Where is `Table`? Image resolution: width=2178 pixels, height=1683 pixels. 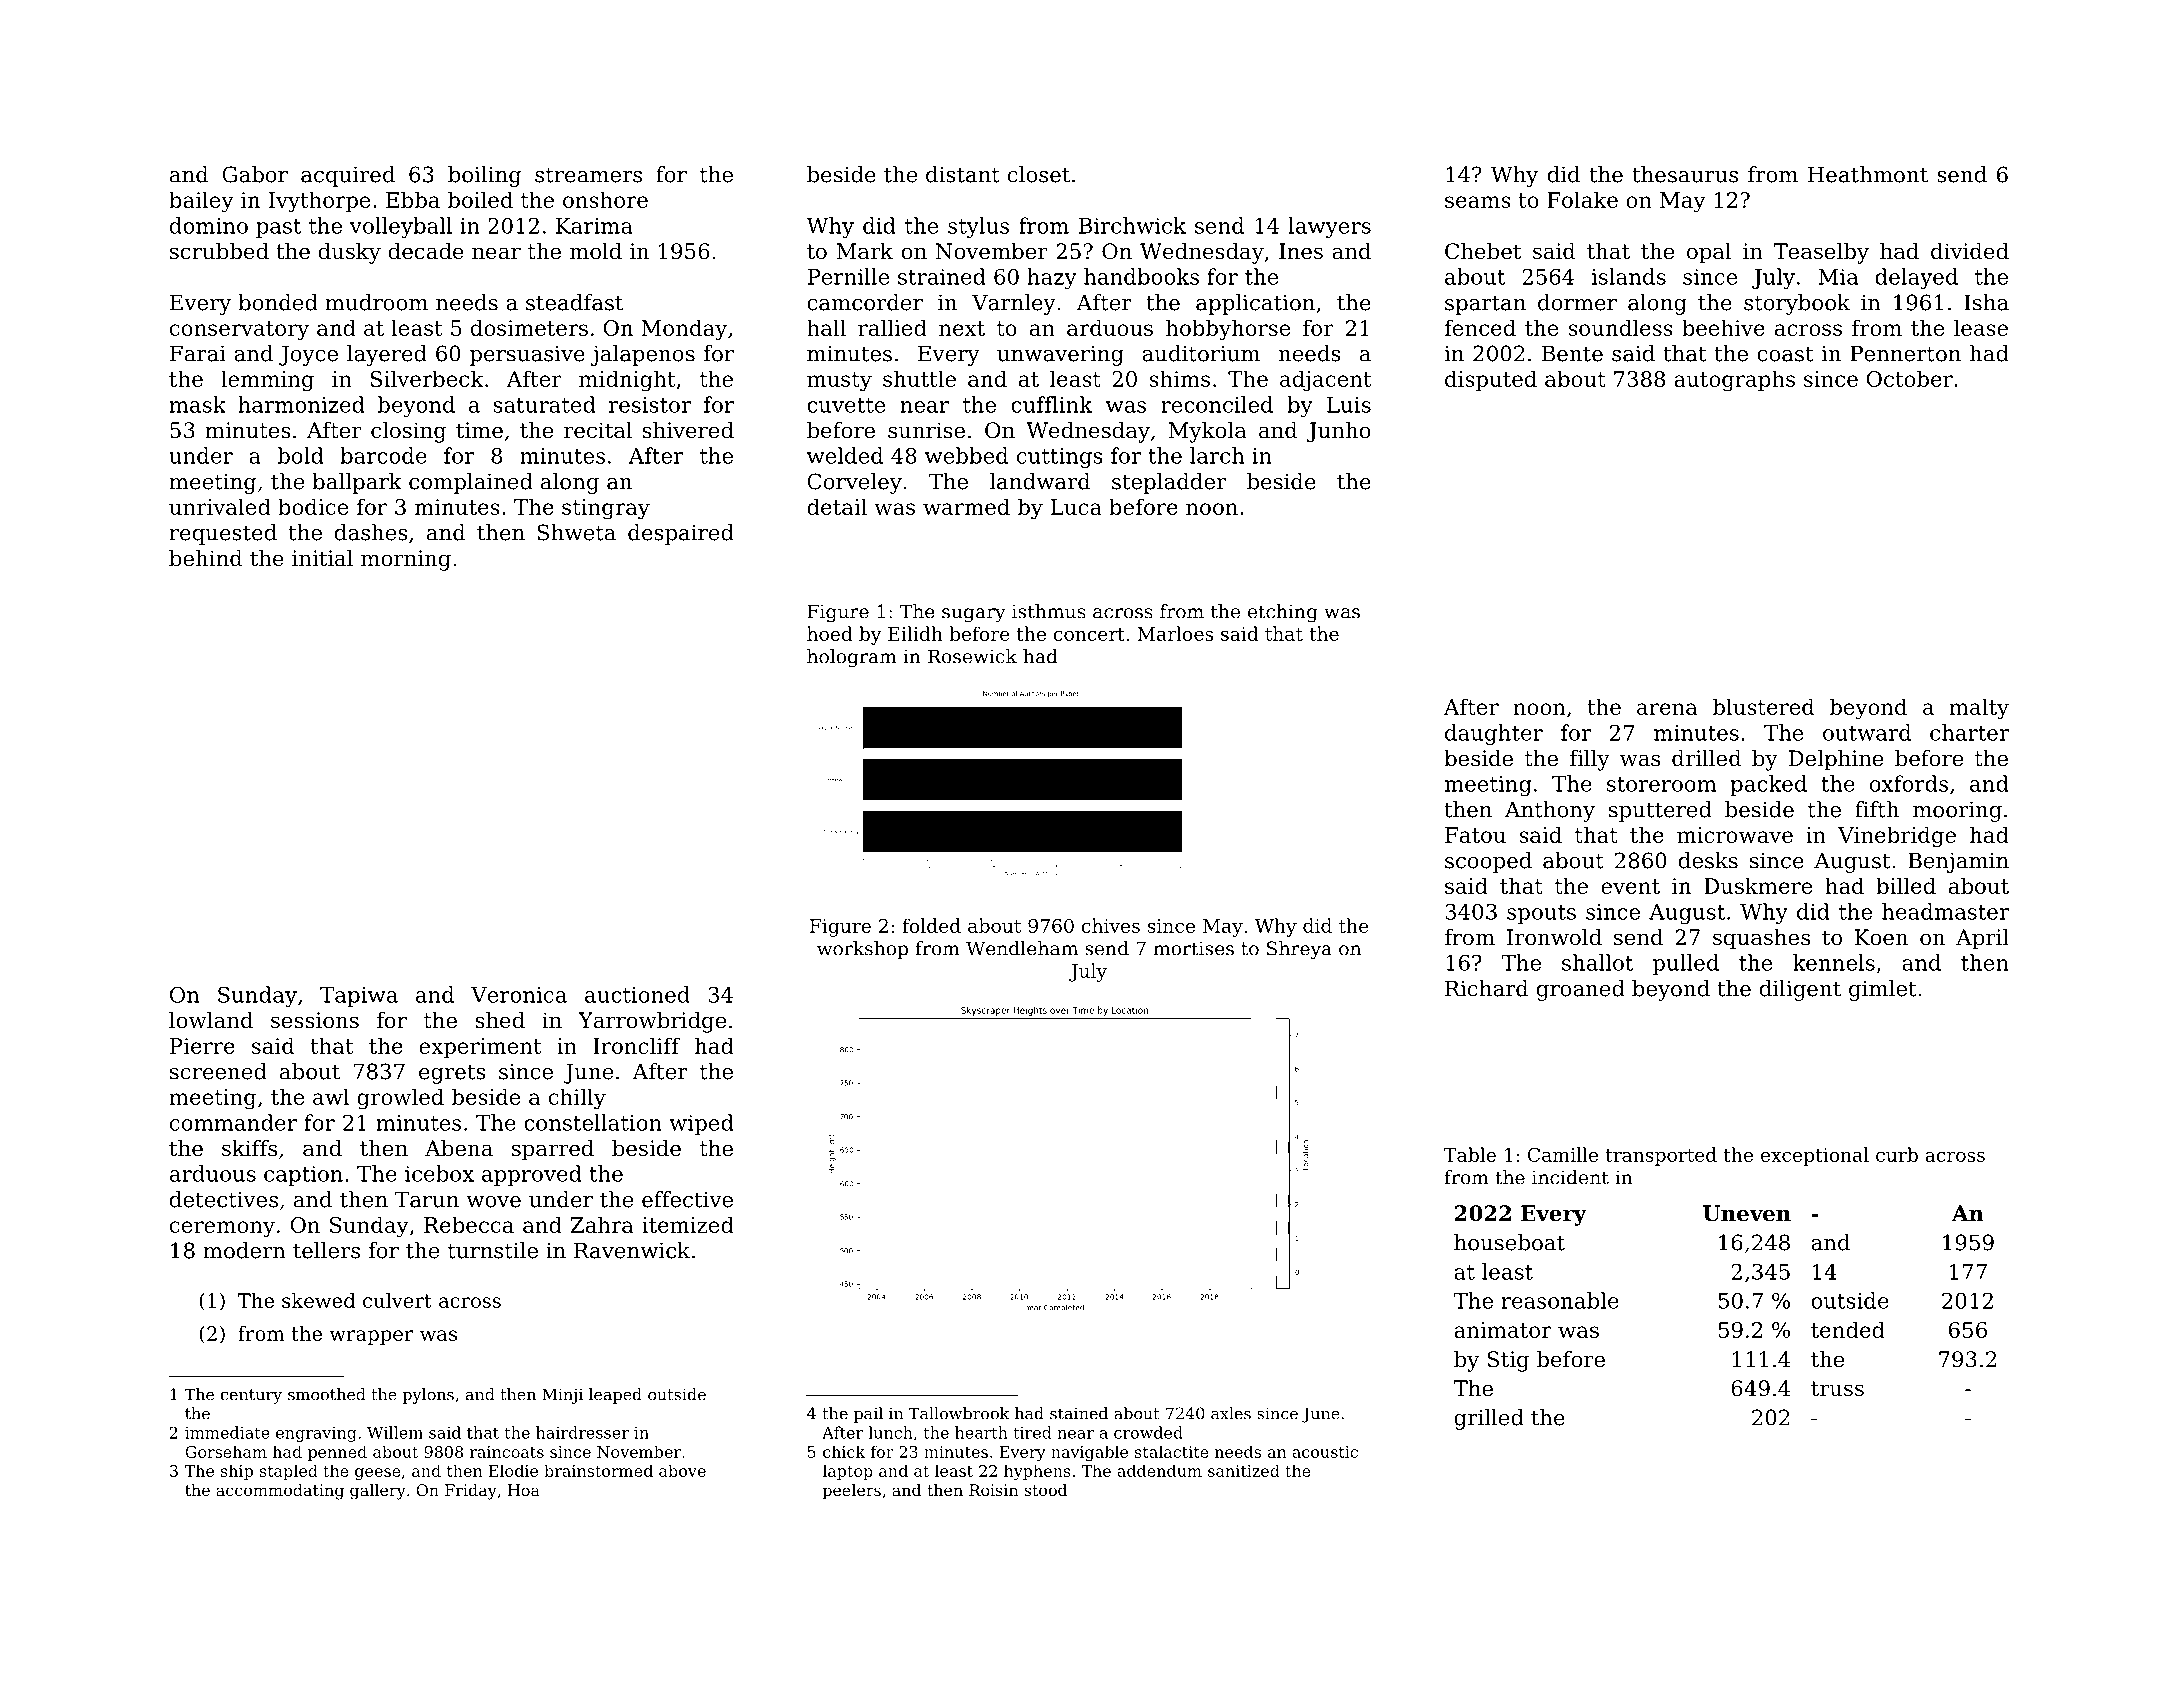
Table is located at coordinates (1470, 1154).
